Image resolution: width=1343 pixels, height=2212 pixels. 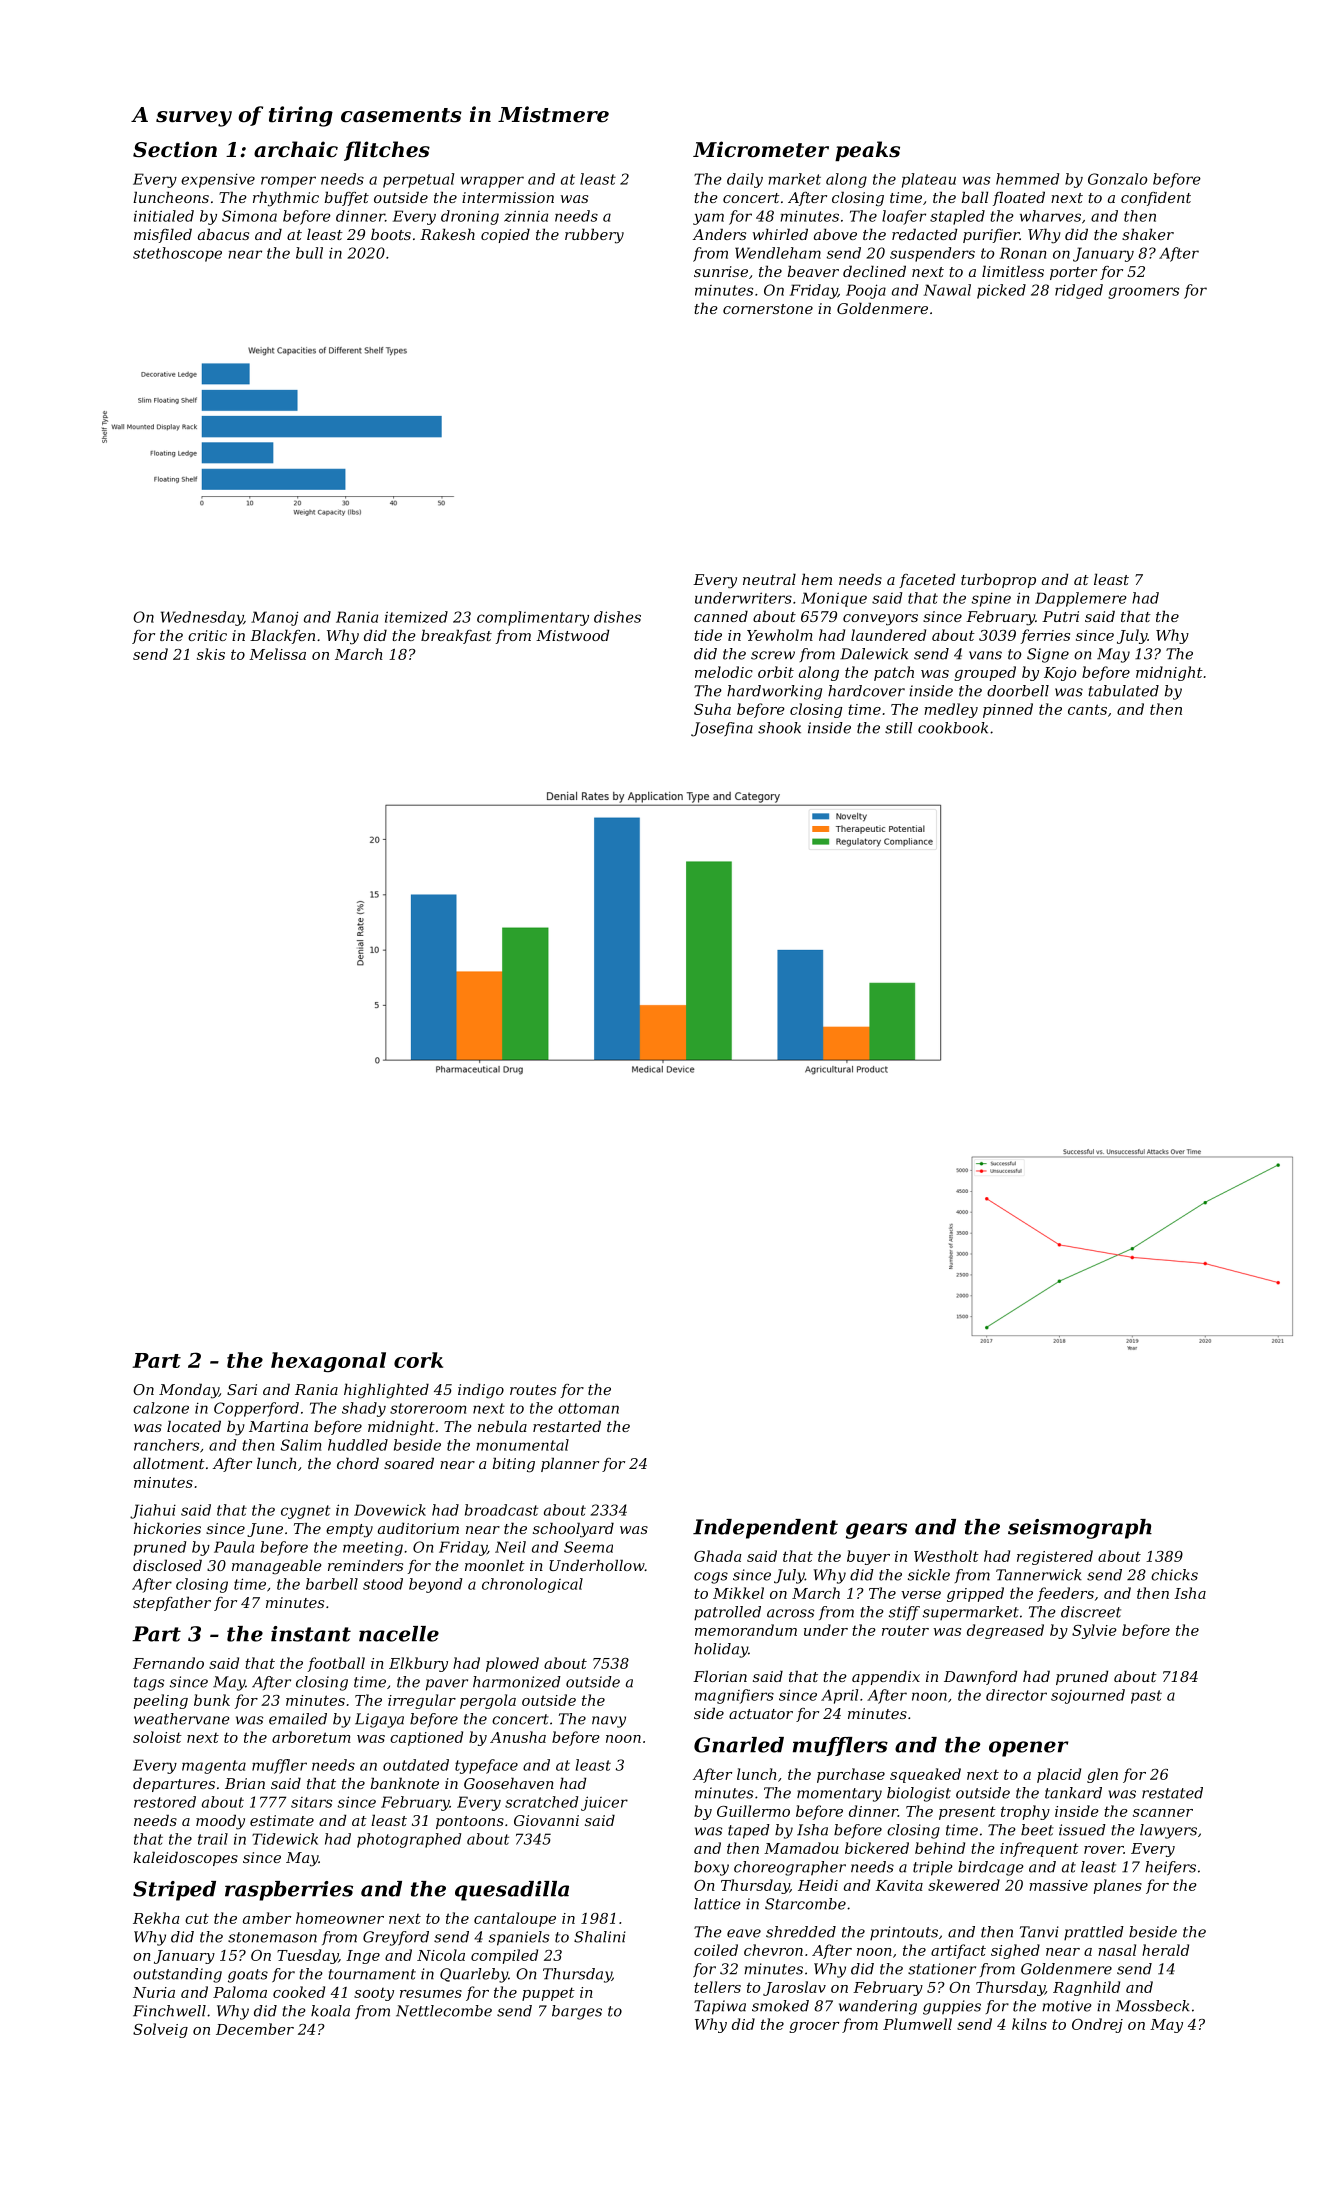 I want to click on chevron, so click(x=773, y=1950).
